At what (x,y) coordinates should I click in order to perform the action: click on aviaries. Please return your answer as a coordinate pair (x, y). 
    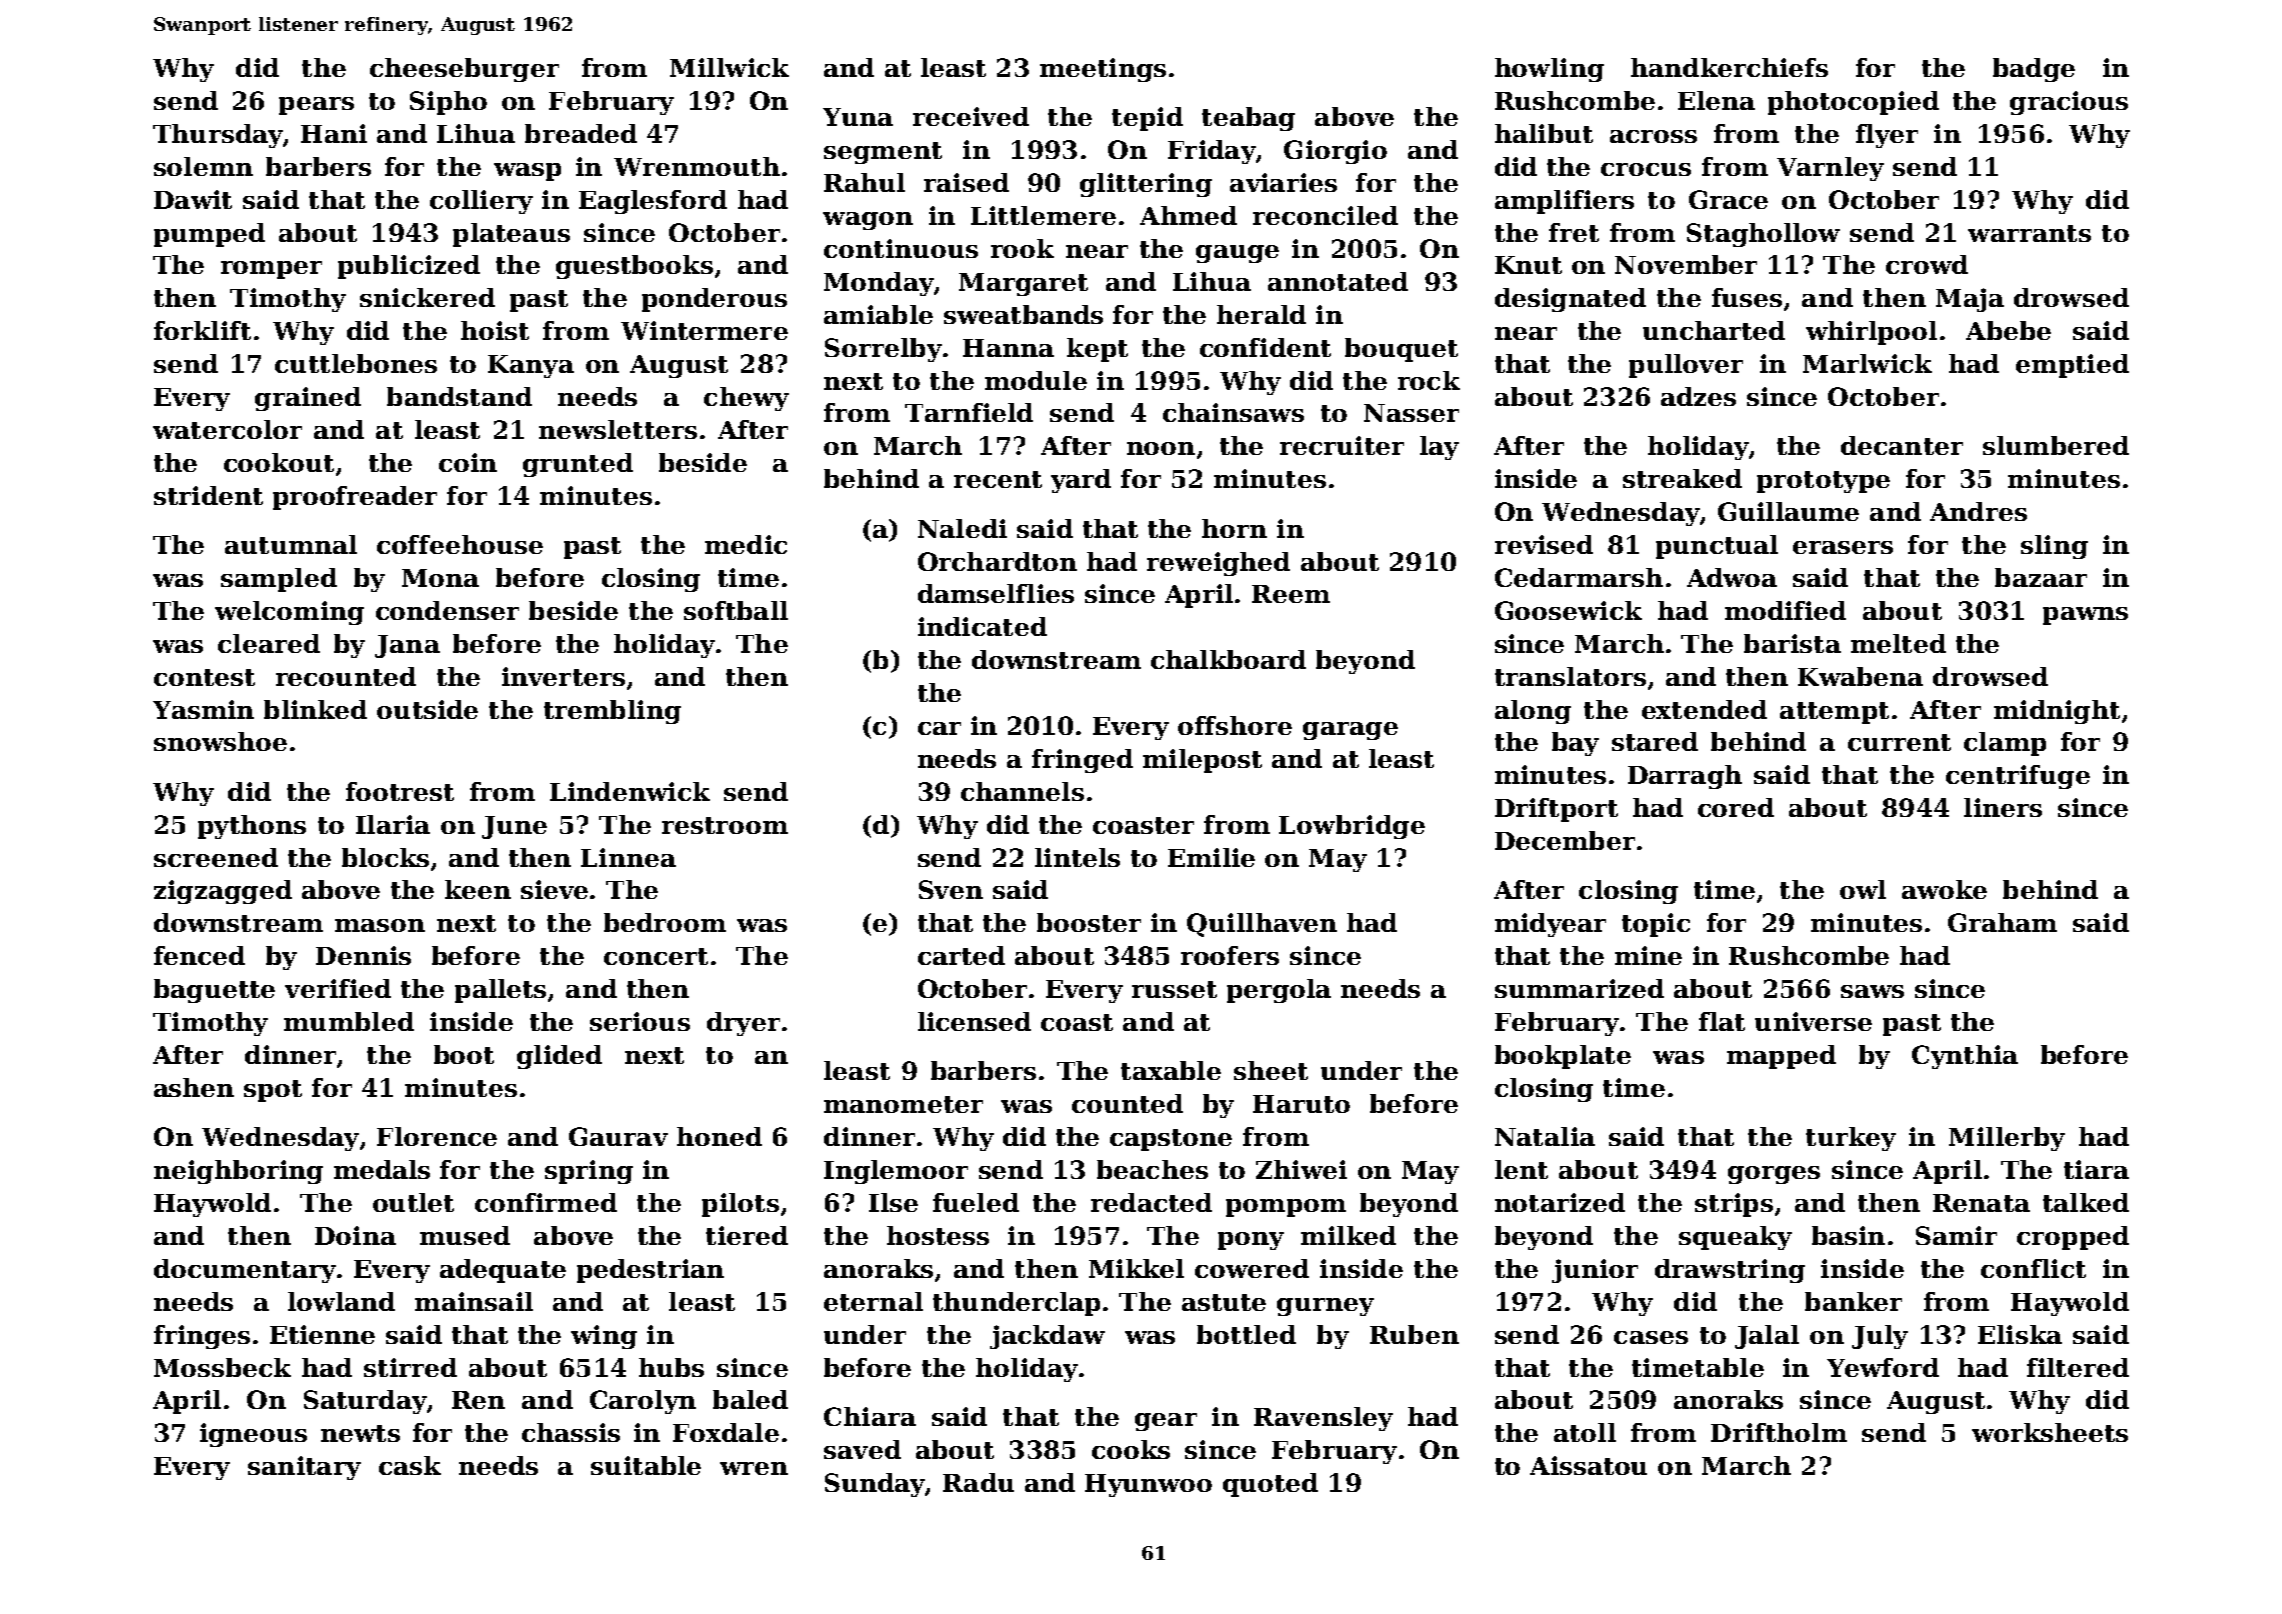
    Looking at the image, I should click on (1283, 182).
